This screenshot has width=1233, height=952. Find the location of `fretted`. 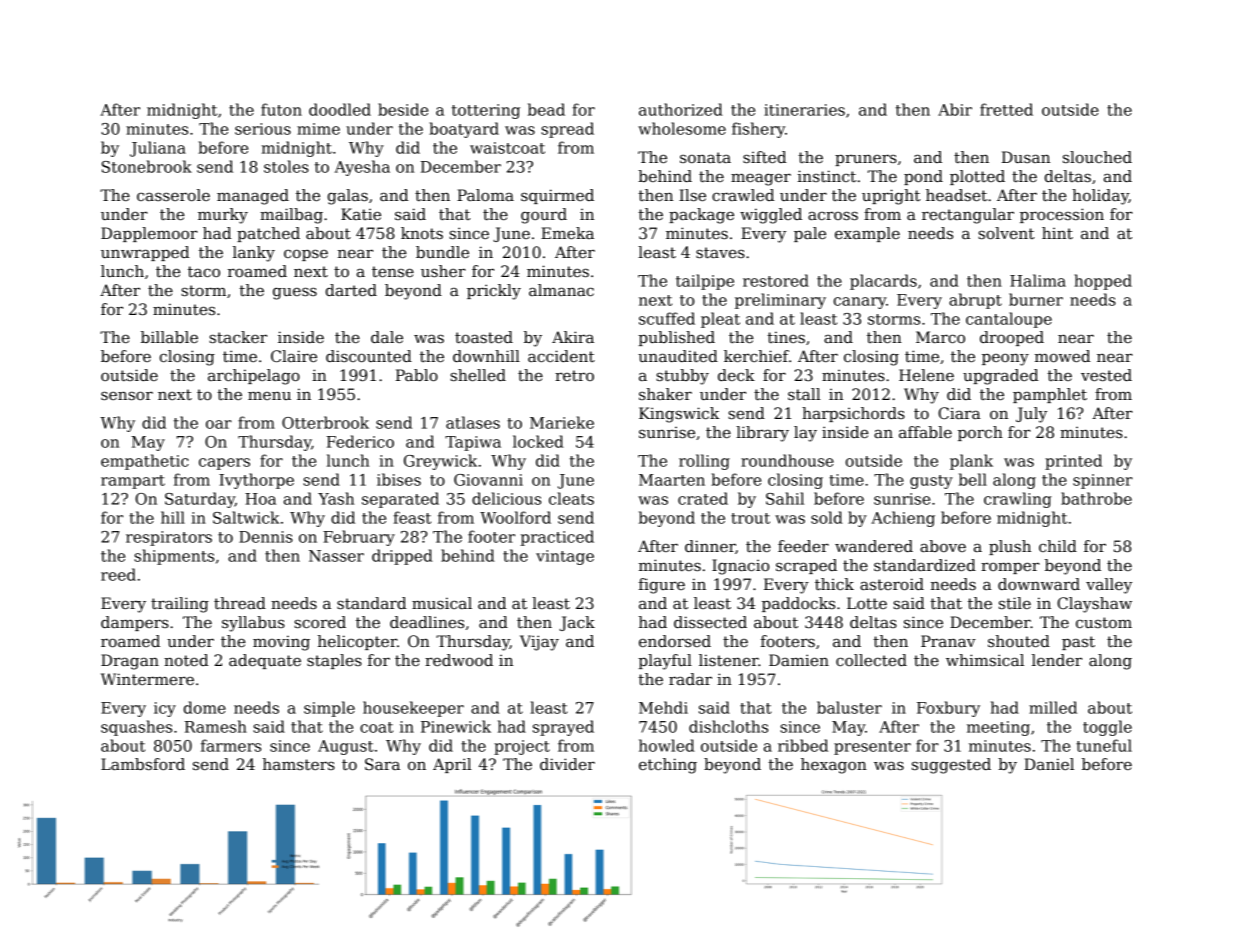

fretted is located at coordinates (1006, 109).
